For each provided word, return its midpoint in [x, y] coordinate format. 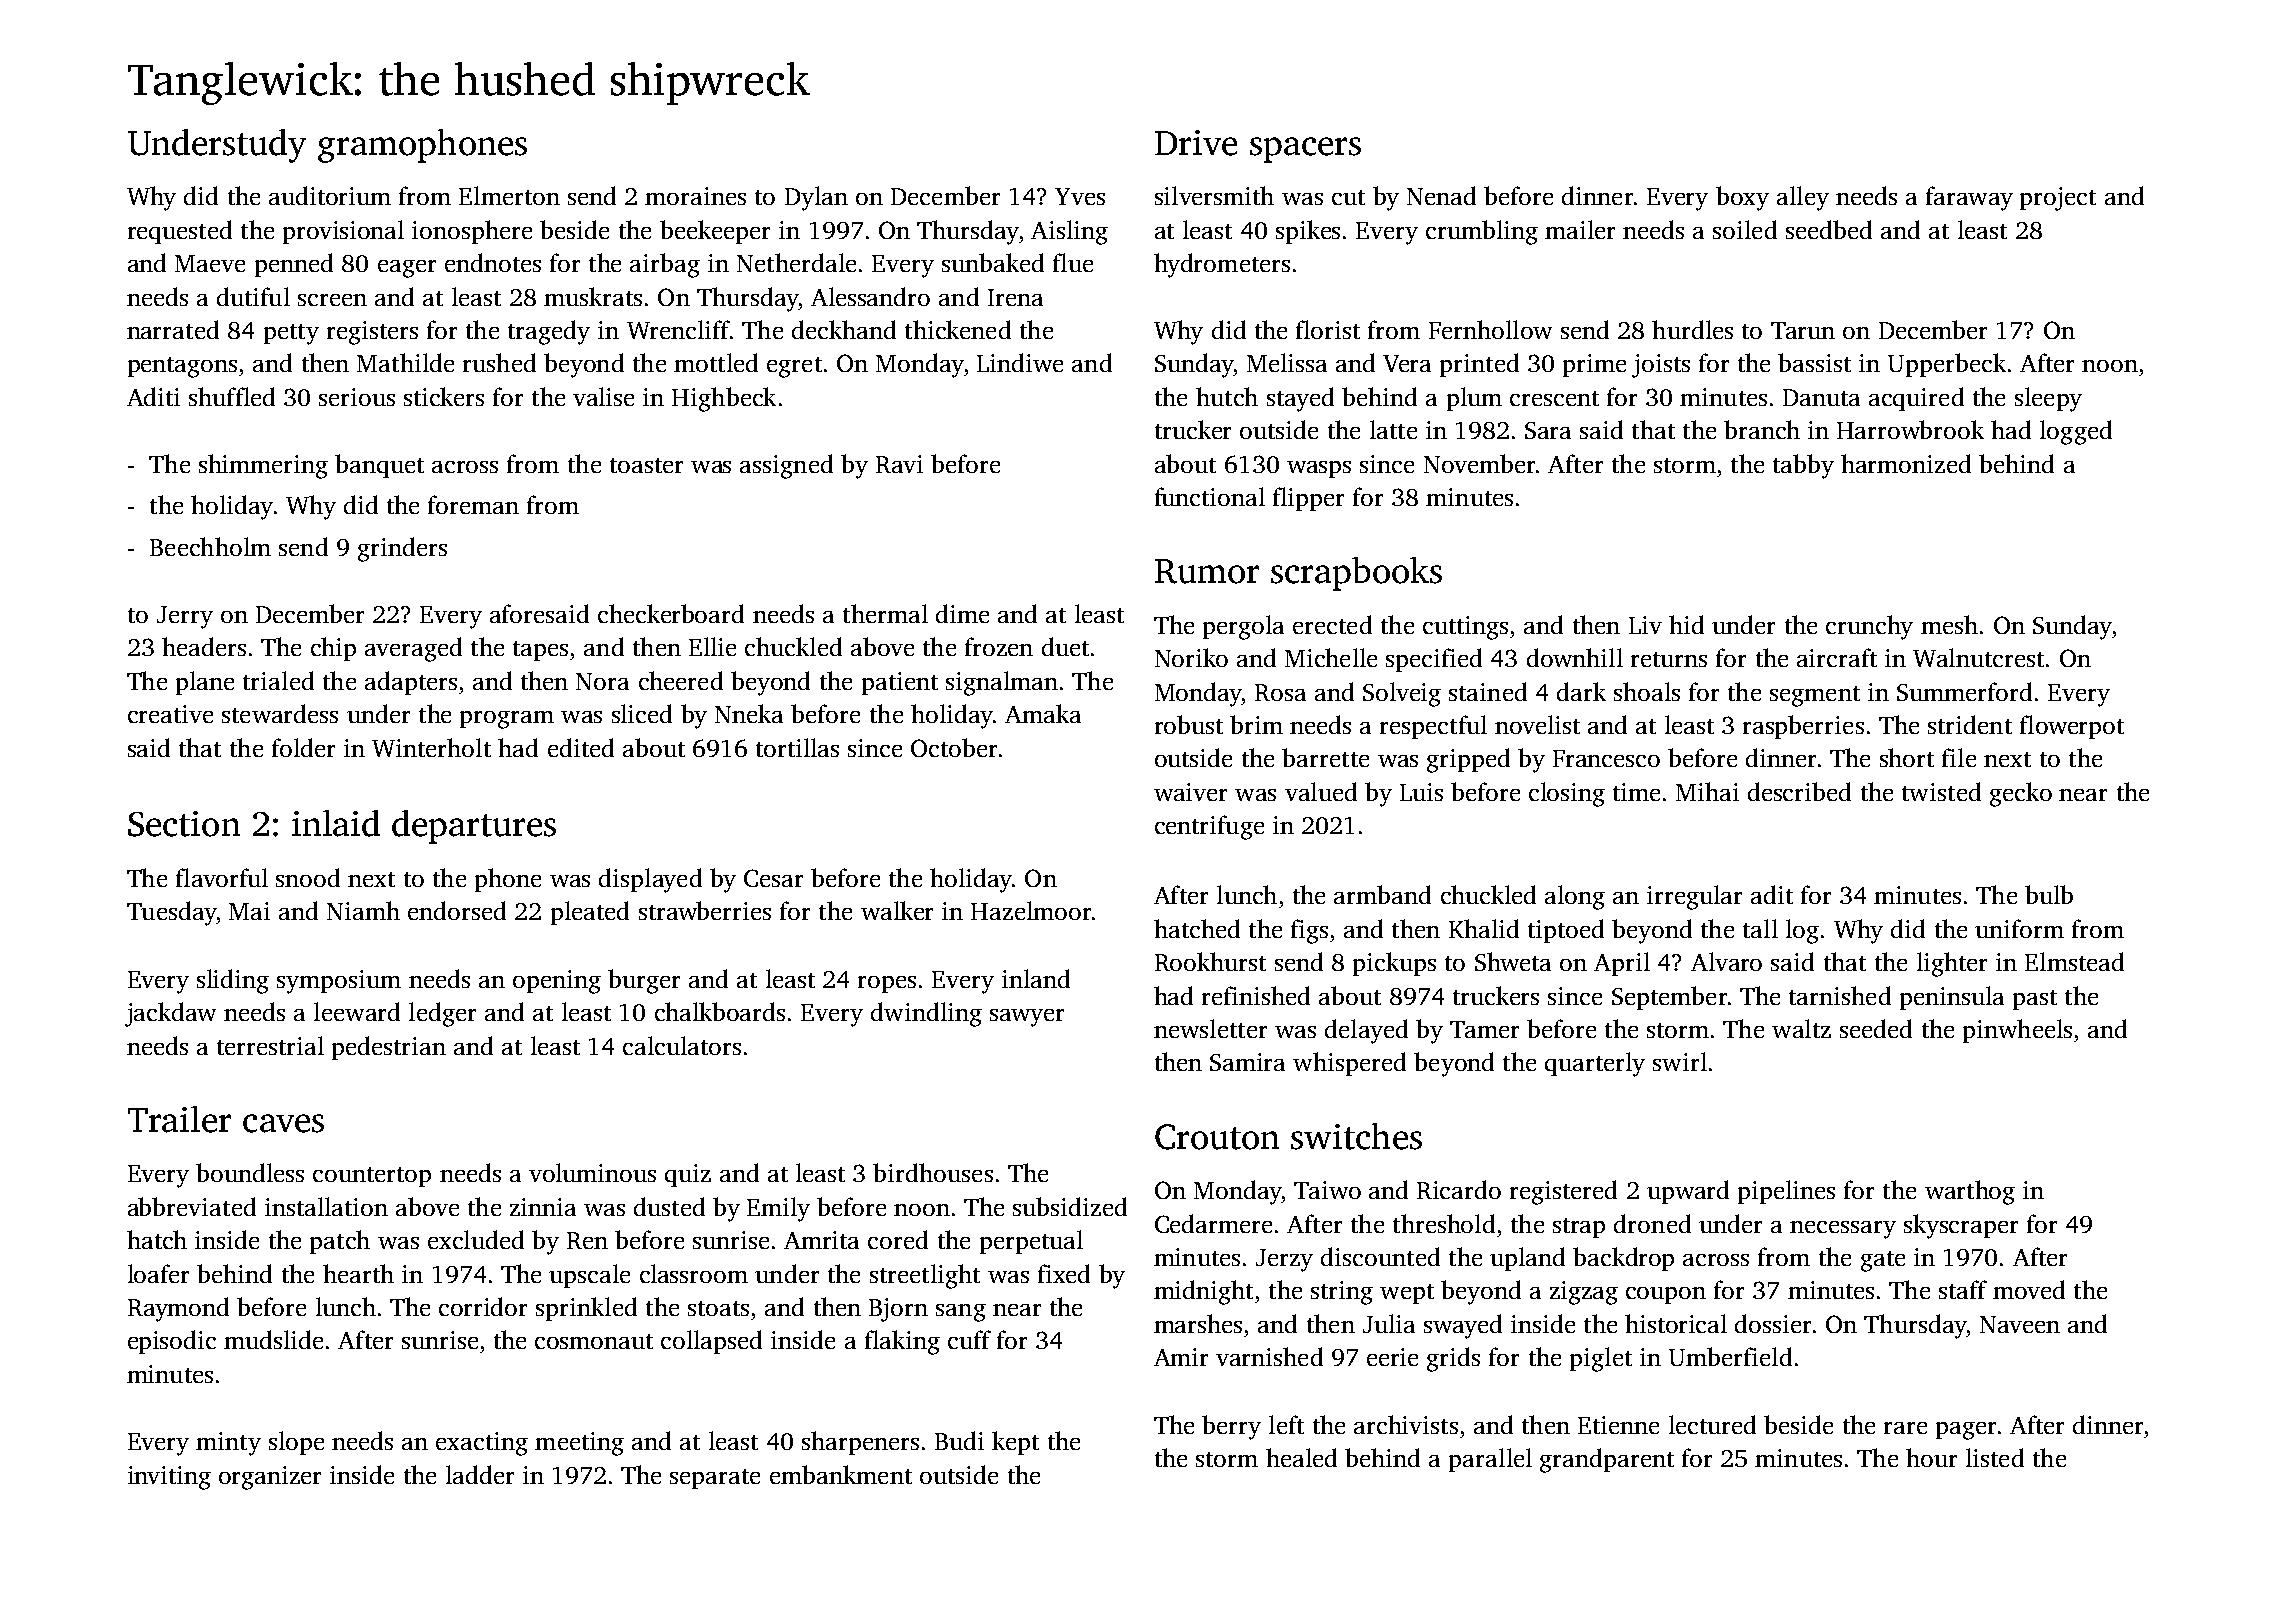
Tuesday [171, 913]
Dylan [816, 198]
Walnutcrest [1978, 657]
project [2058, 199]
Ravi [899, 464]
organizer [270, 1478]
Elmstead [2074, 961]
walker [897, 910]
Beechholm [210, 546]
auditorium [330, 195]
